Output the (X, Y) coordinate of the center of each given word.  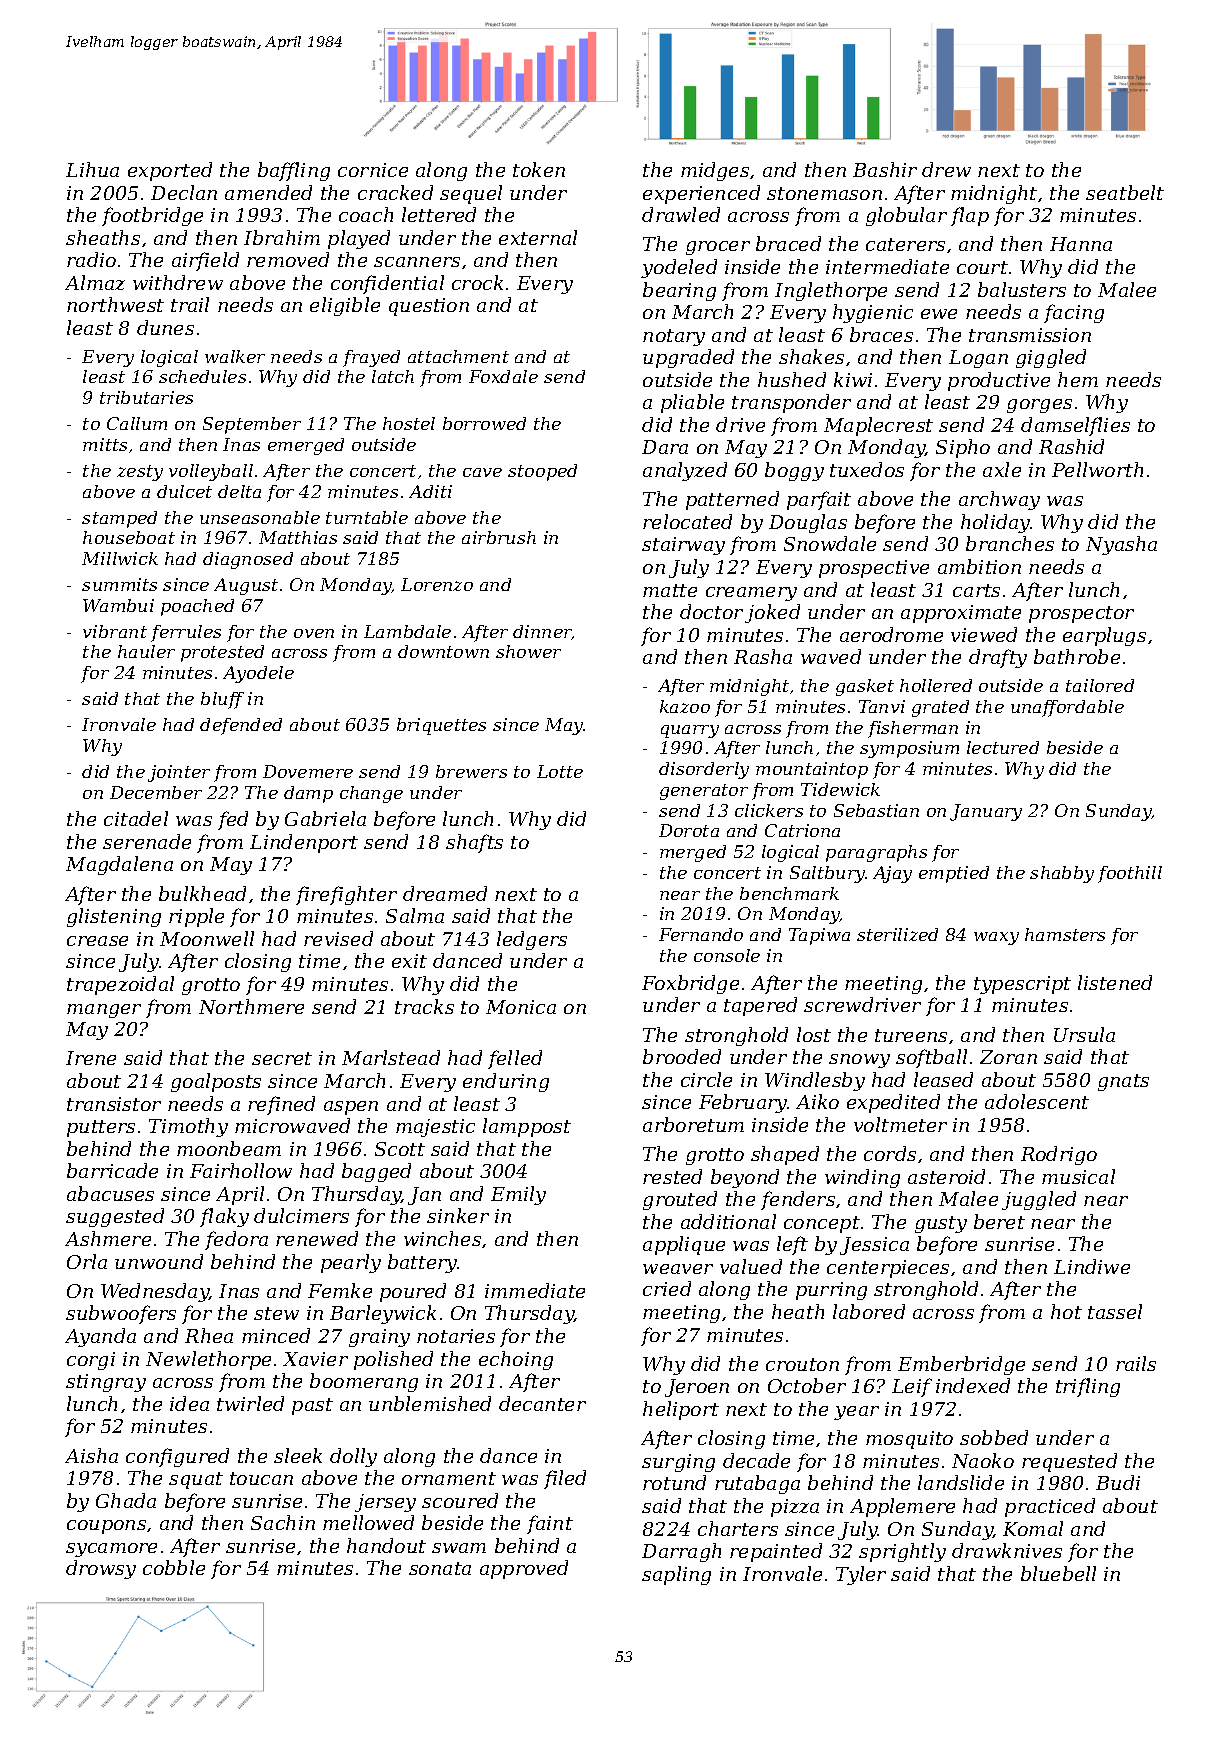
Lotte (560, 771)
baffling (294, 171)
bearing (679, 291)
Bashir (885, 169)
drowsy (101, 1569)
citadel (136, 818)
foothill (1130, 874)
